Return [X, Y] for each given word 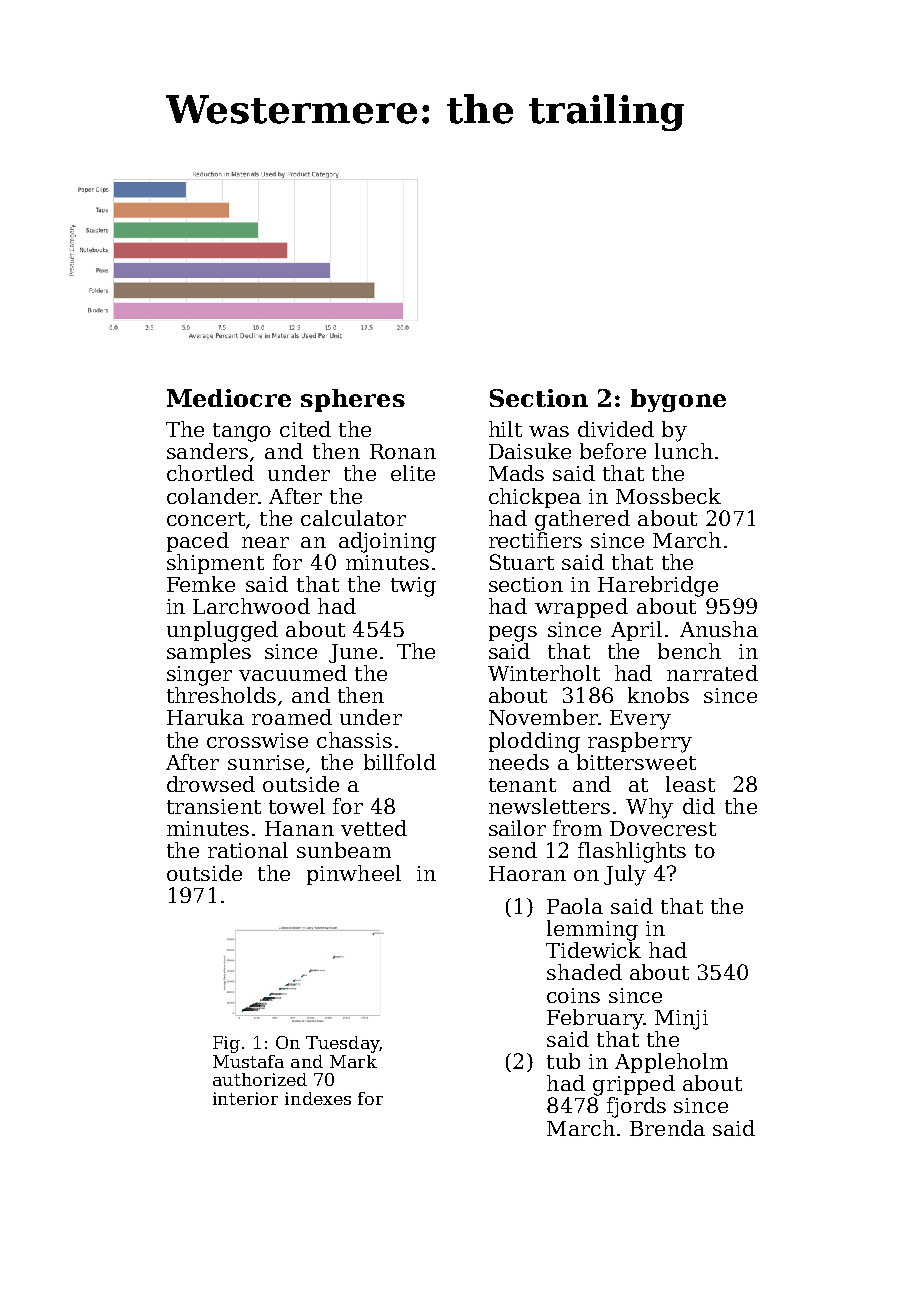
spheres [353, 400]
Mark [353, 1061]
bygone [678, 400]
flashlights [632, 852]
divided [616, 429]
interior [245, 1098]
